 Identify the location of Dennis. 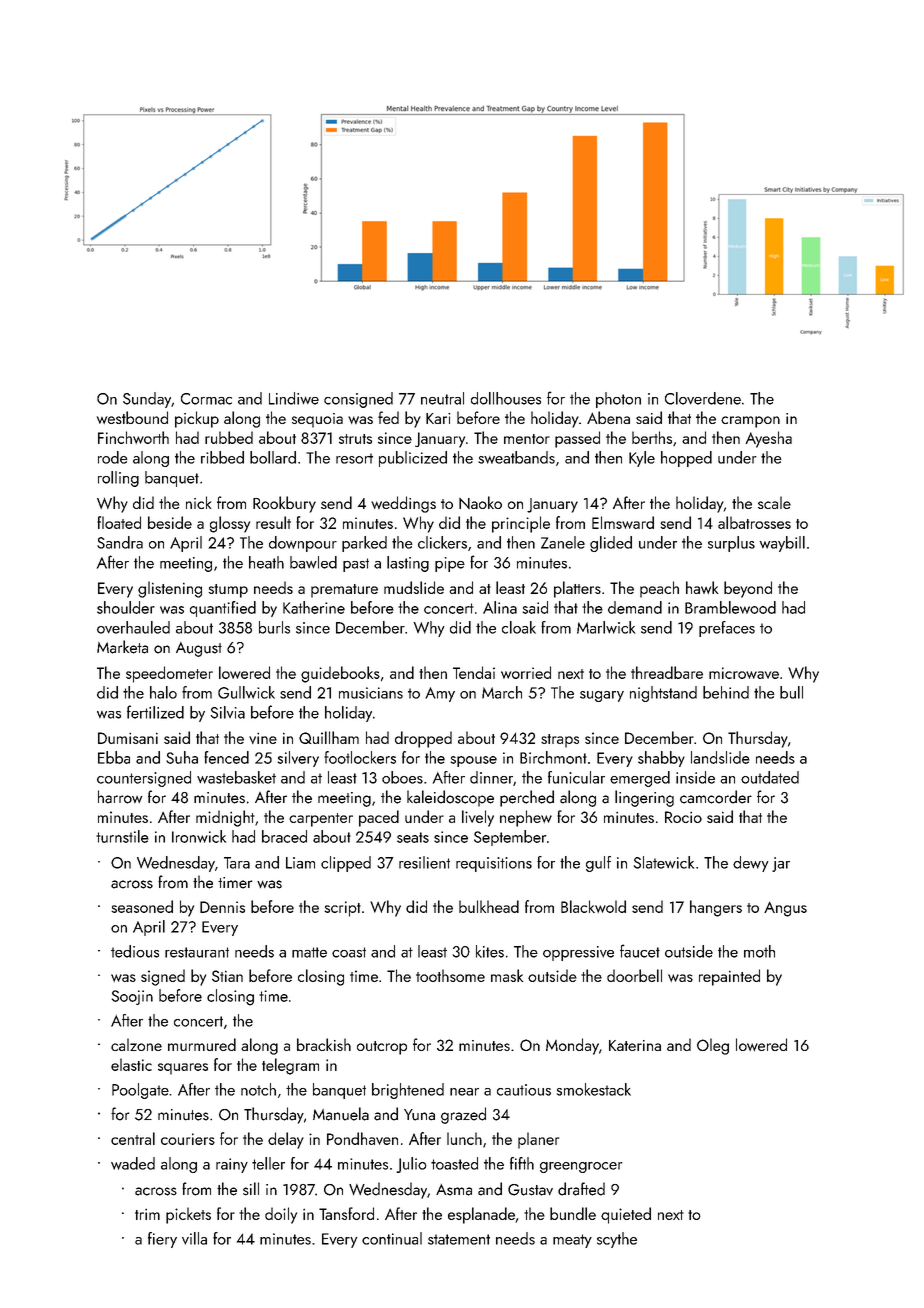
(222, 907).
